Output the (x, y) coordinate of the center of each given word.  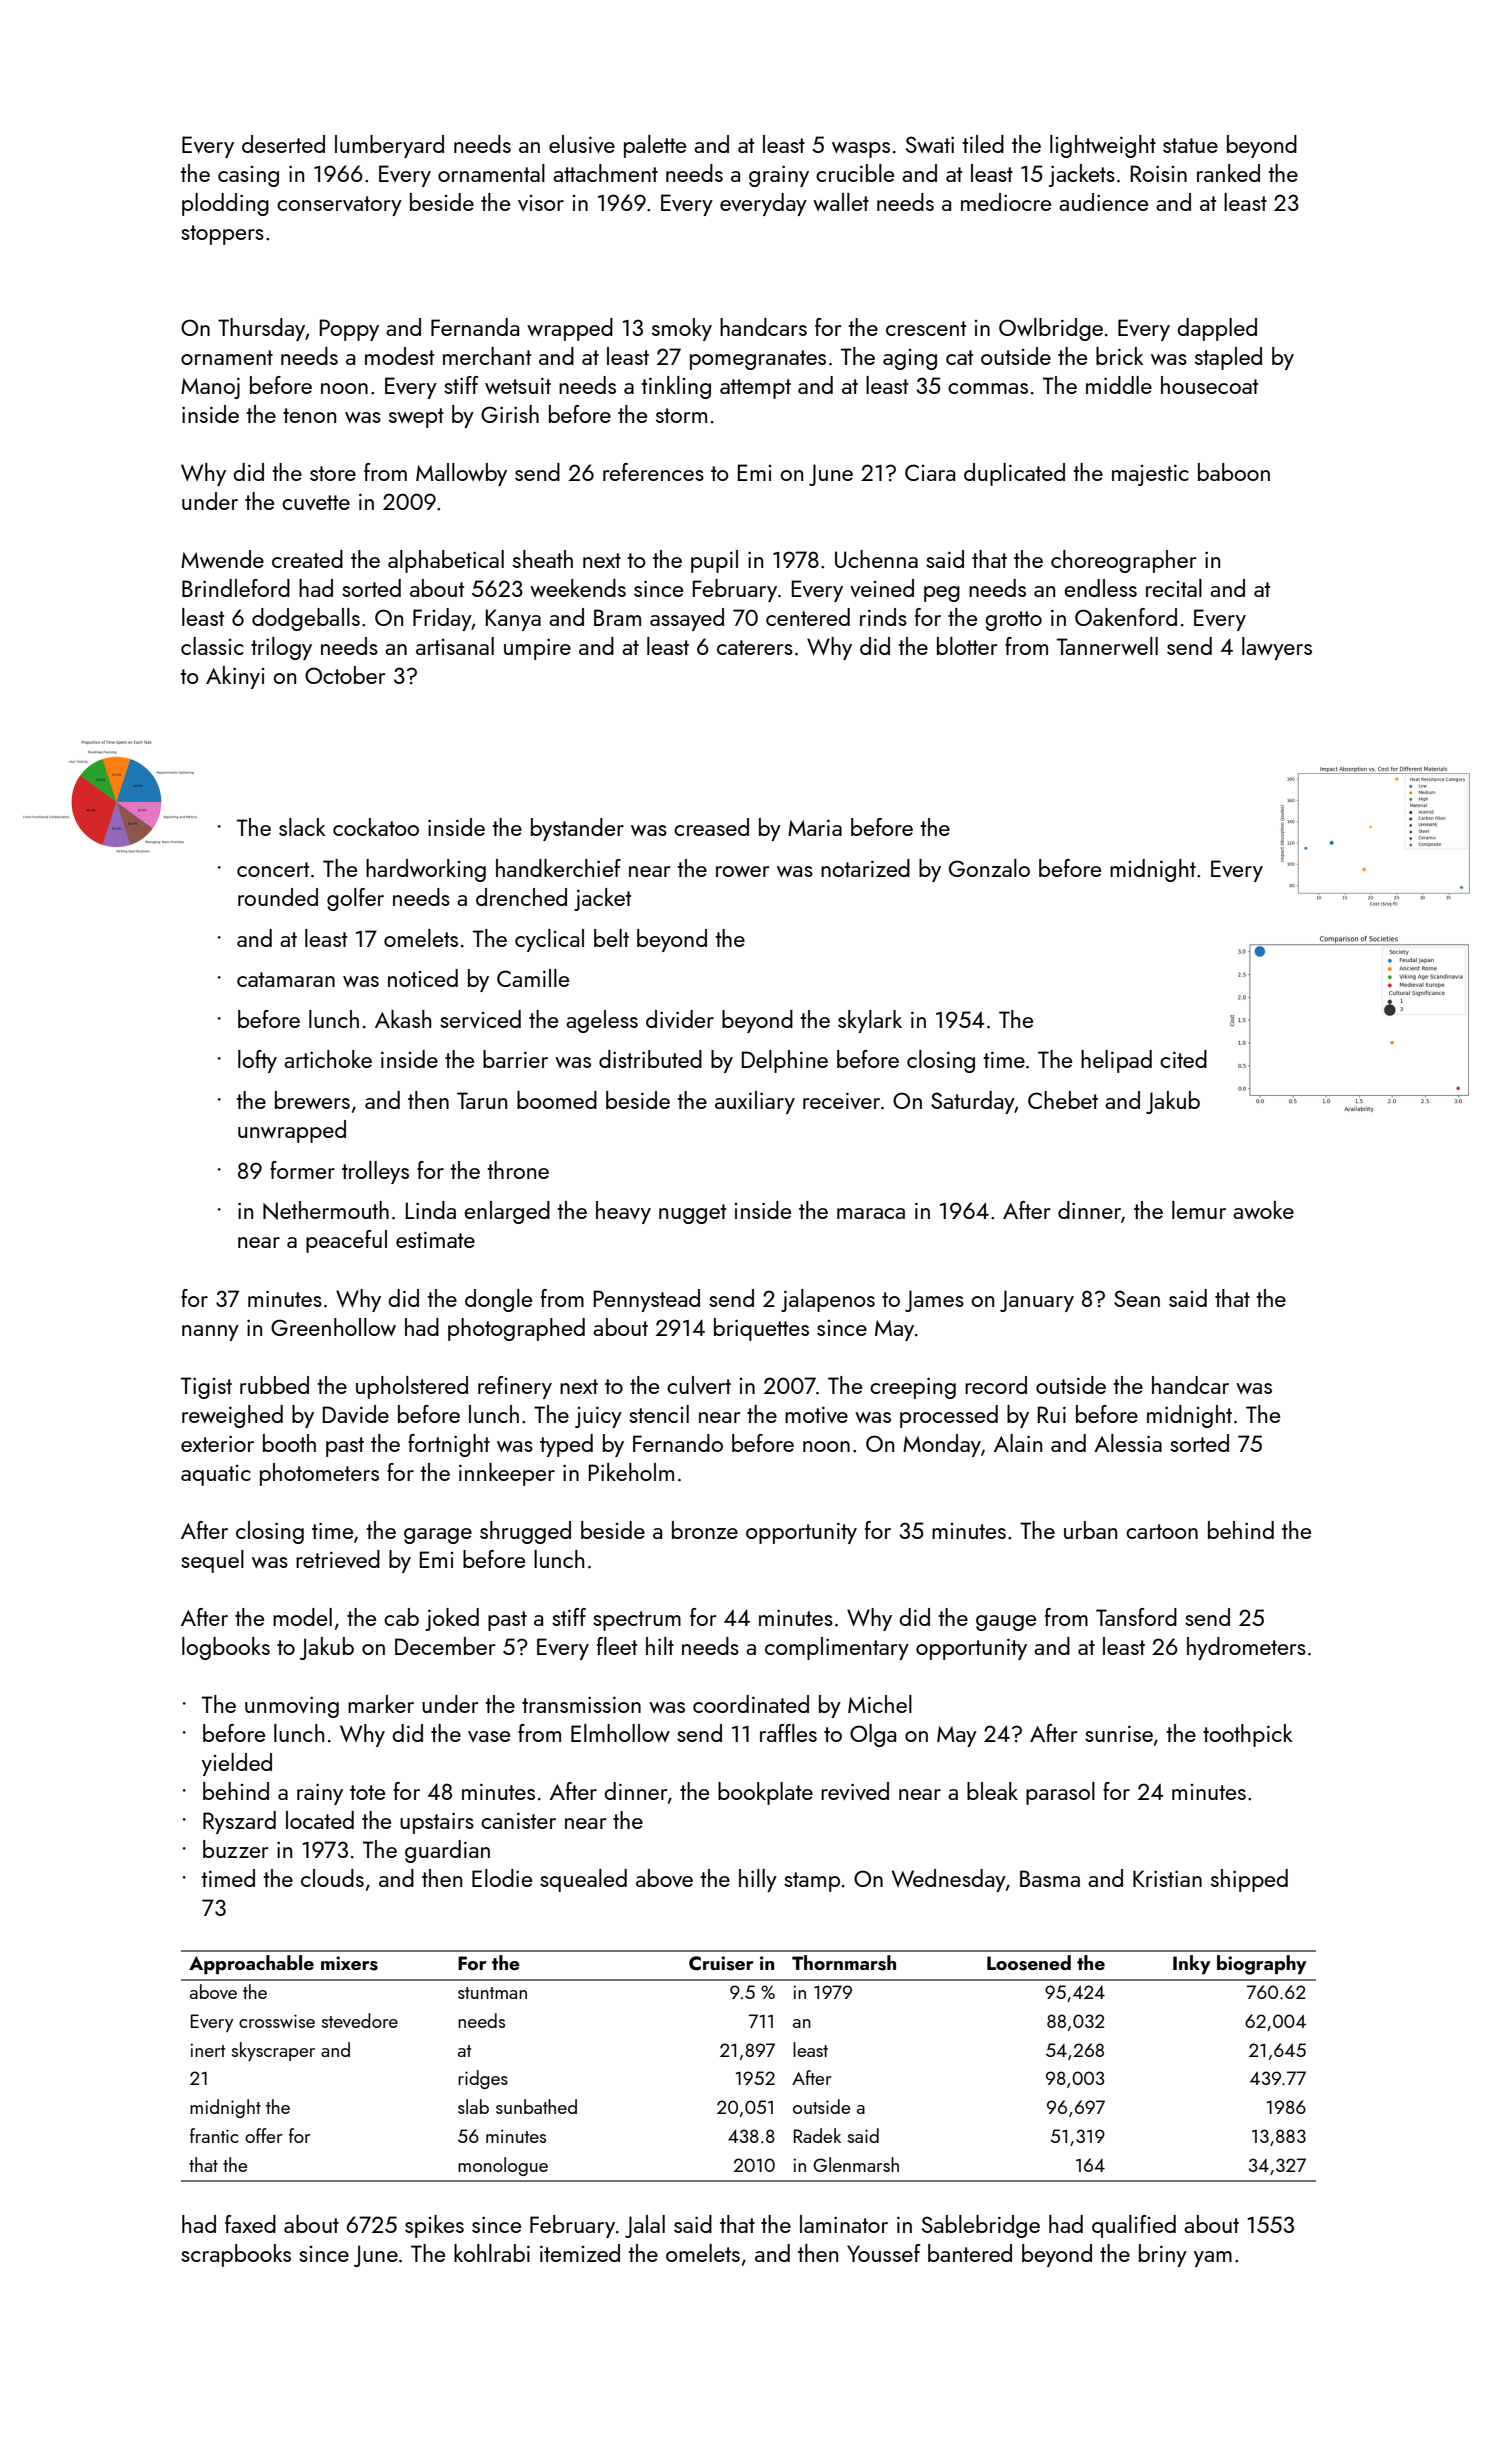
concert (273, 869)
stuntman (492, 1993)
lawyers (1277, 648)
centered (808, 617)
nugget (692, 1214)
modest (399, 356)
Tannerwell (1107, 646)
